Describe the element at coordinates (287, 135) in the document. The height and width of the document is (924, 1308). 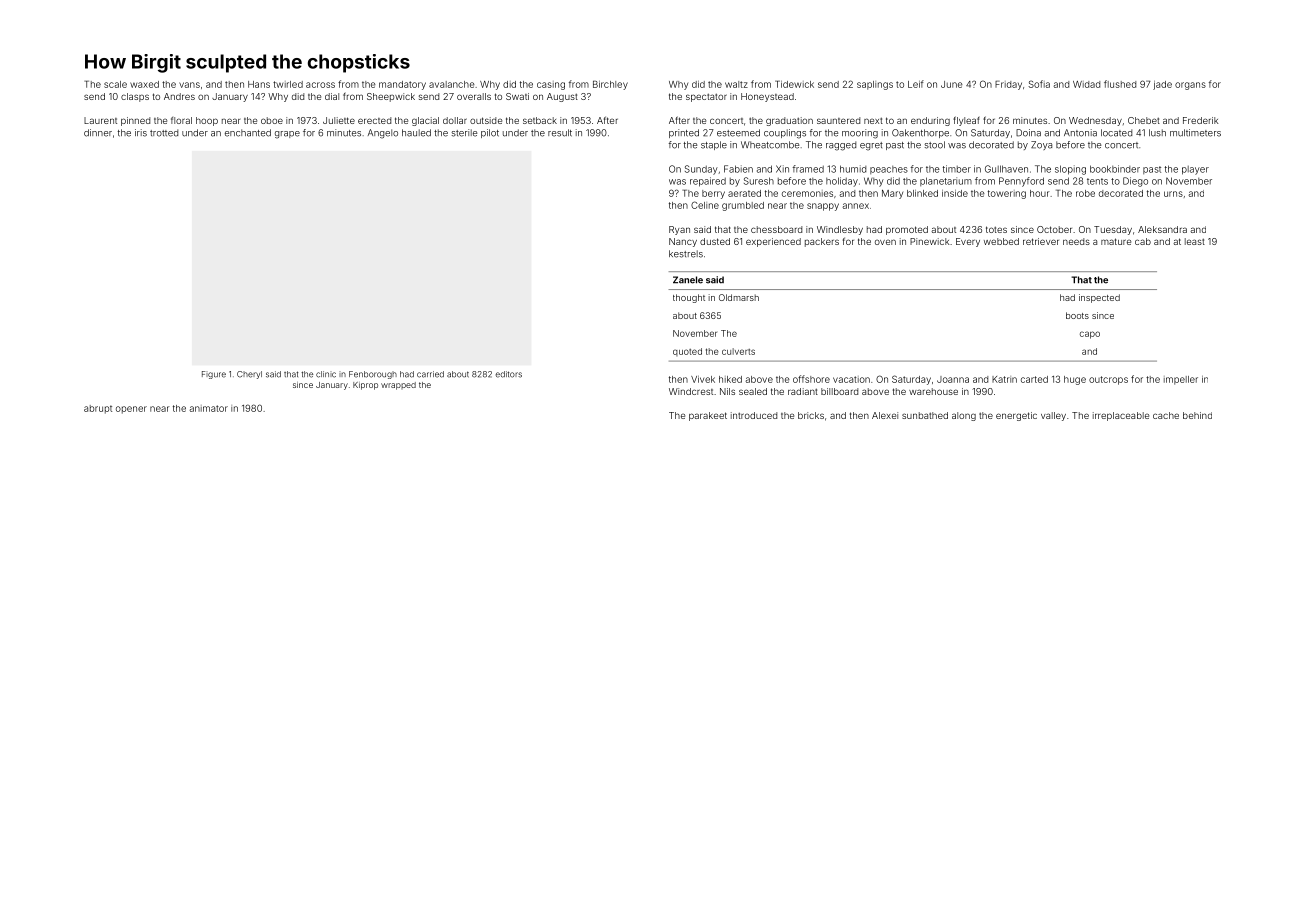
I see `grape` at that location.
